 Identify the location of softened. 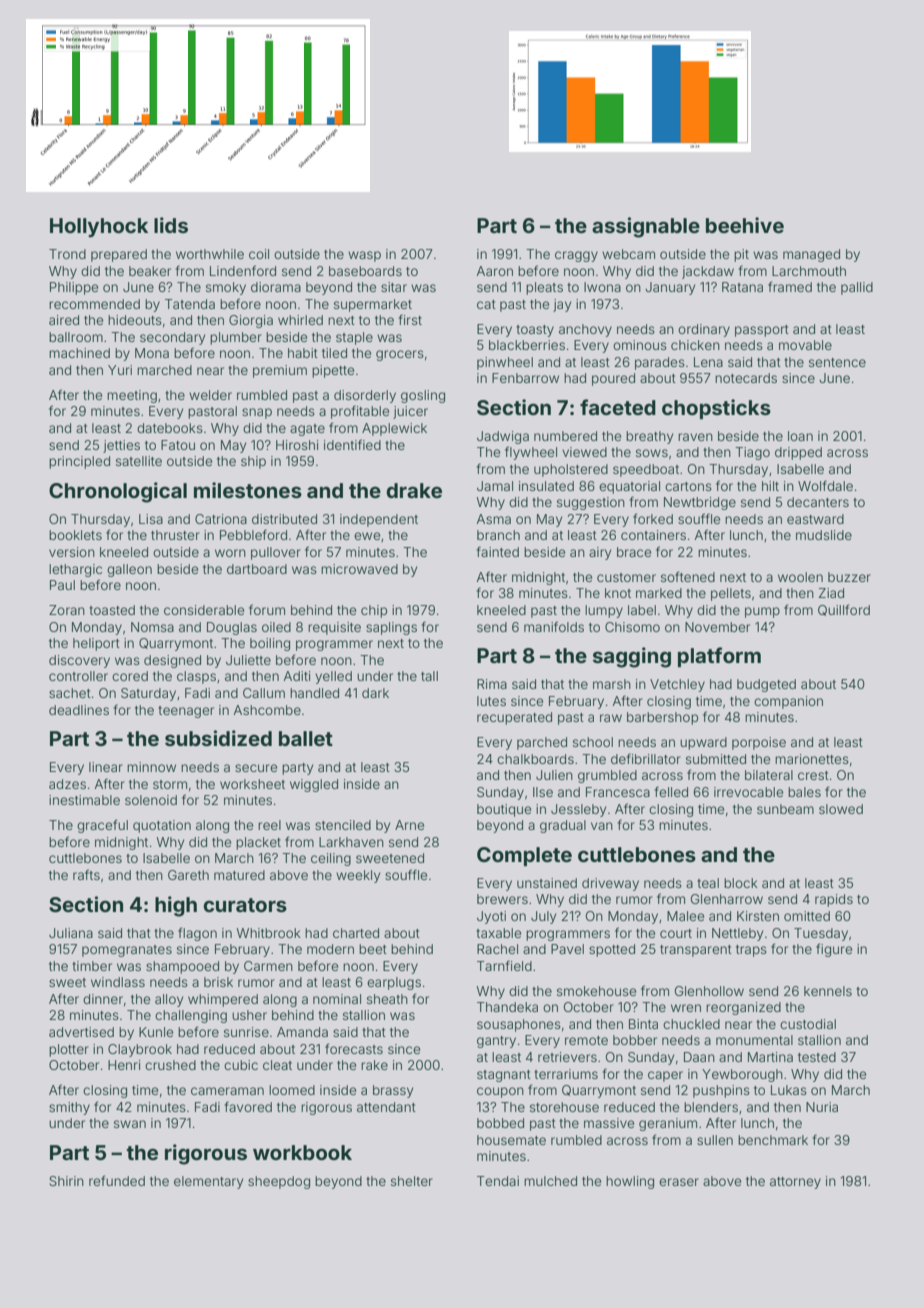
(688, 576).
